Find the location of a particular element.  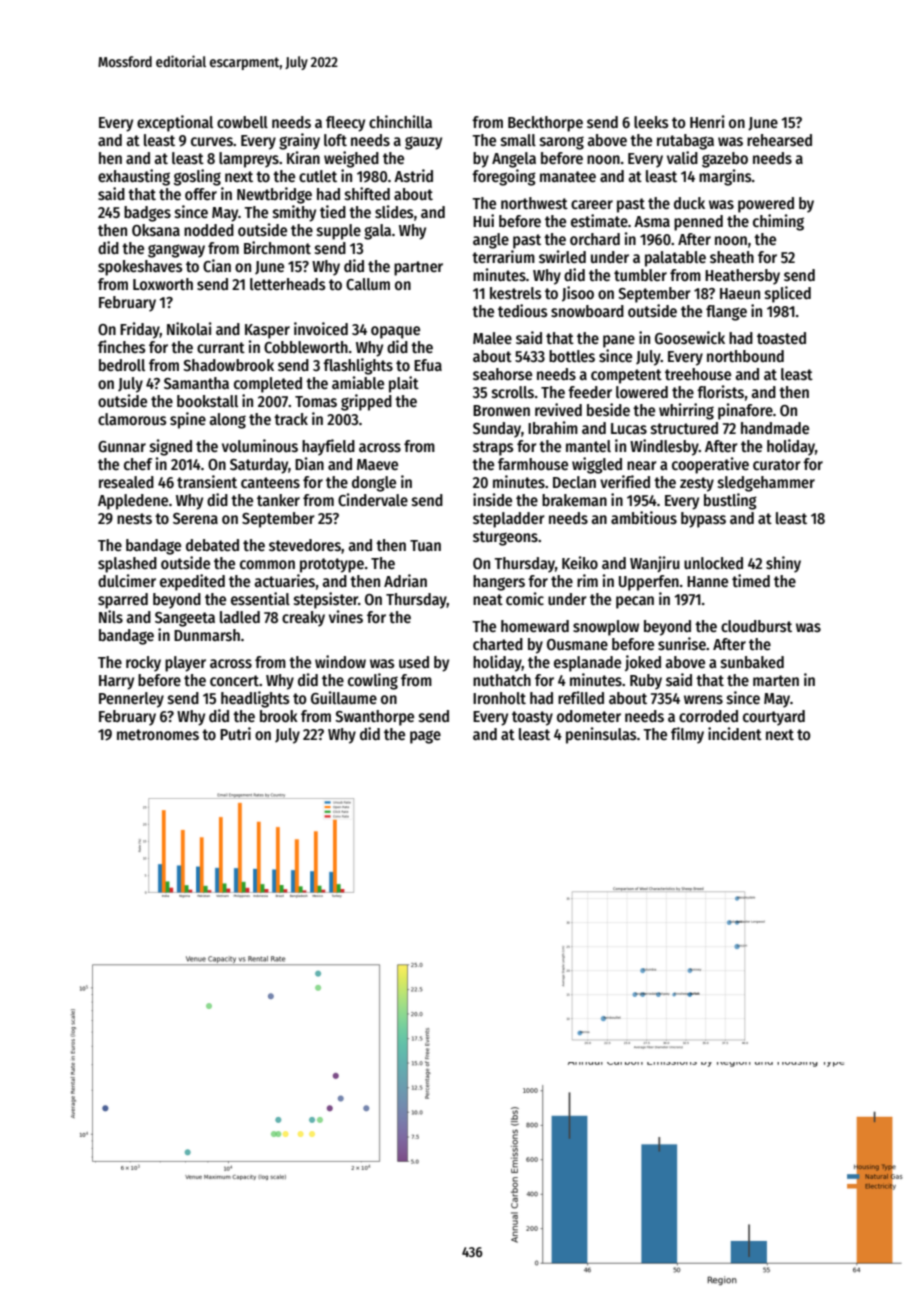

courtyard is located at coordinates (774, 718).
